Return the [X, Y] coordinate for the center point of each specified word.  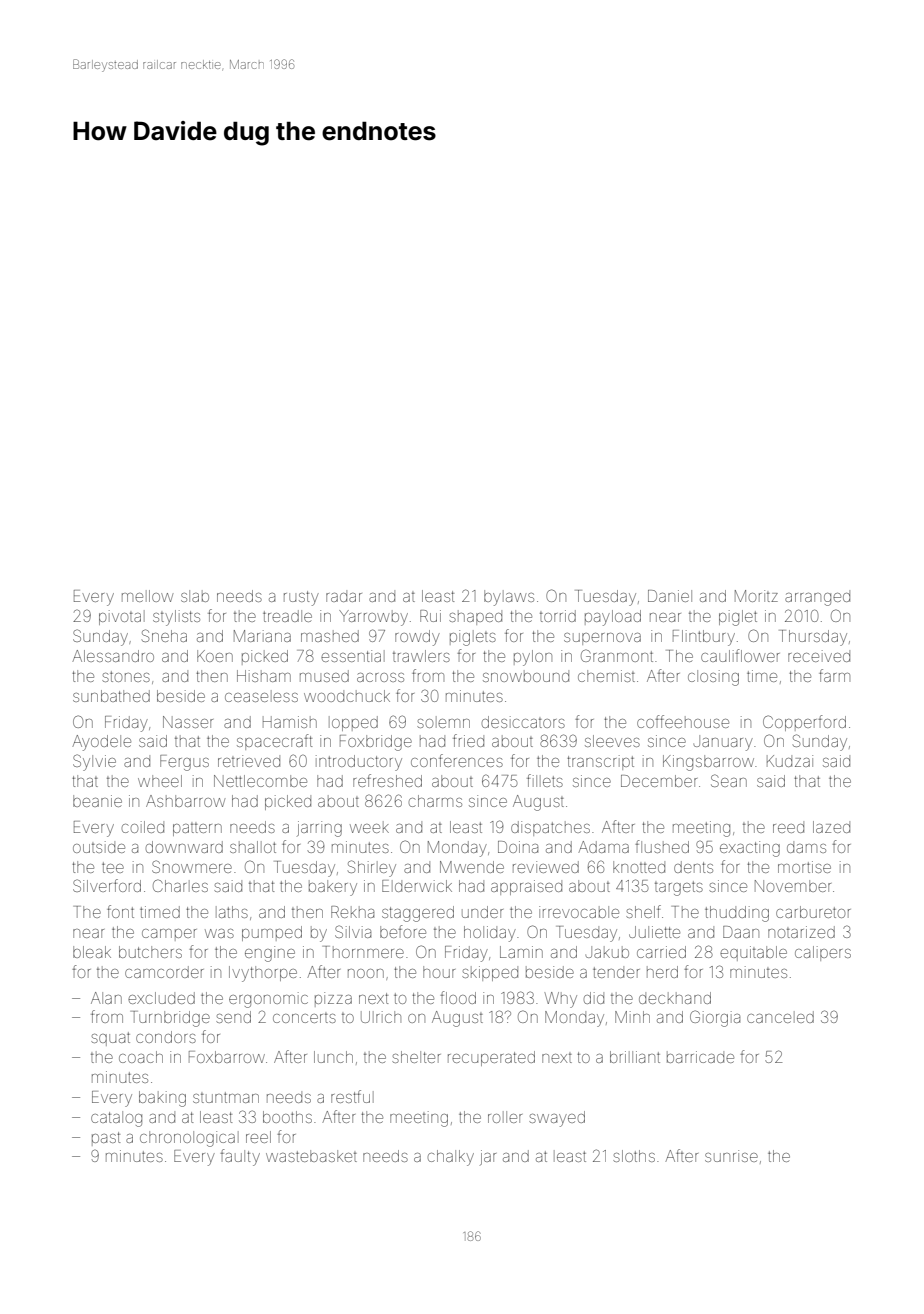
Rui [430, 616]
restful [352, 1096]
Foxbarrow [227, 1057]
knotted [639, 867]
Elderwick [417, 886]
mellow [147, 596]
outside [99, 847]
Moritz [756, 596]
